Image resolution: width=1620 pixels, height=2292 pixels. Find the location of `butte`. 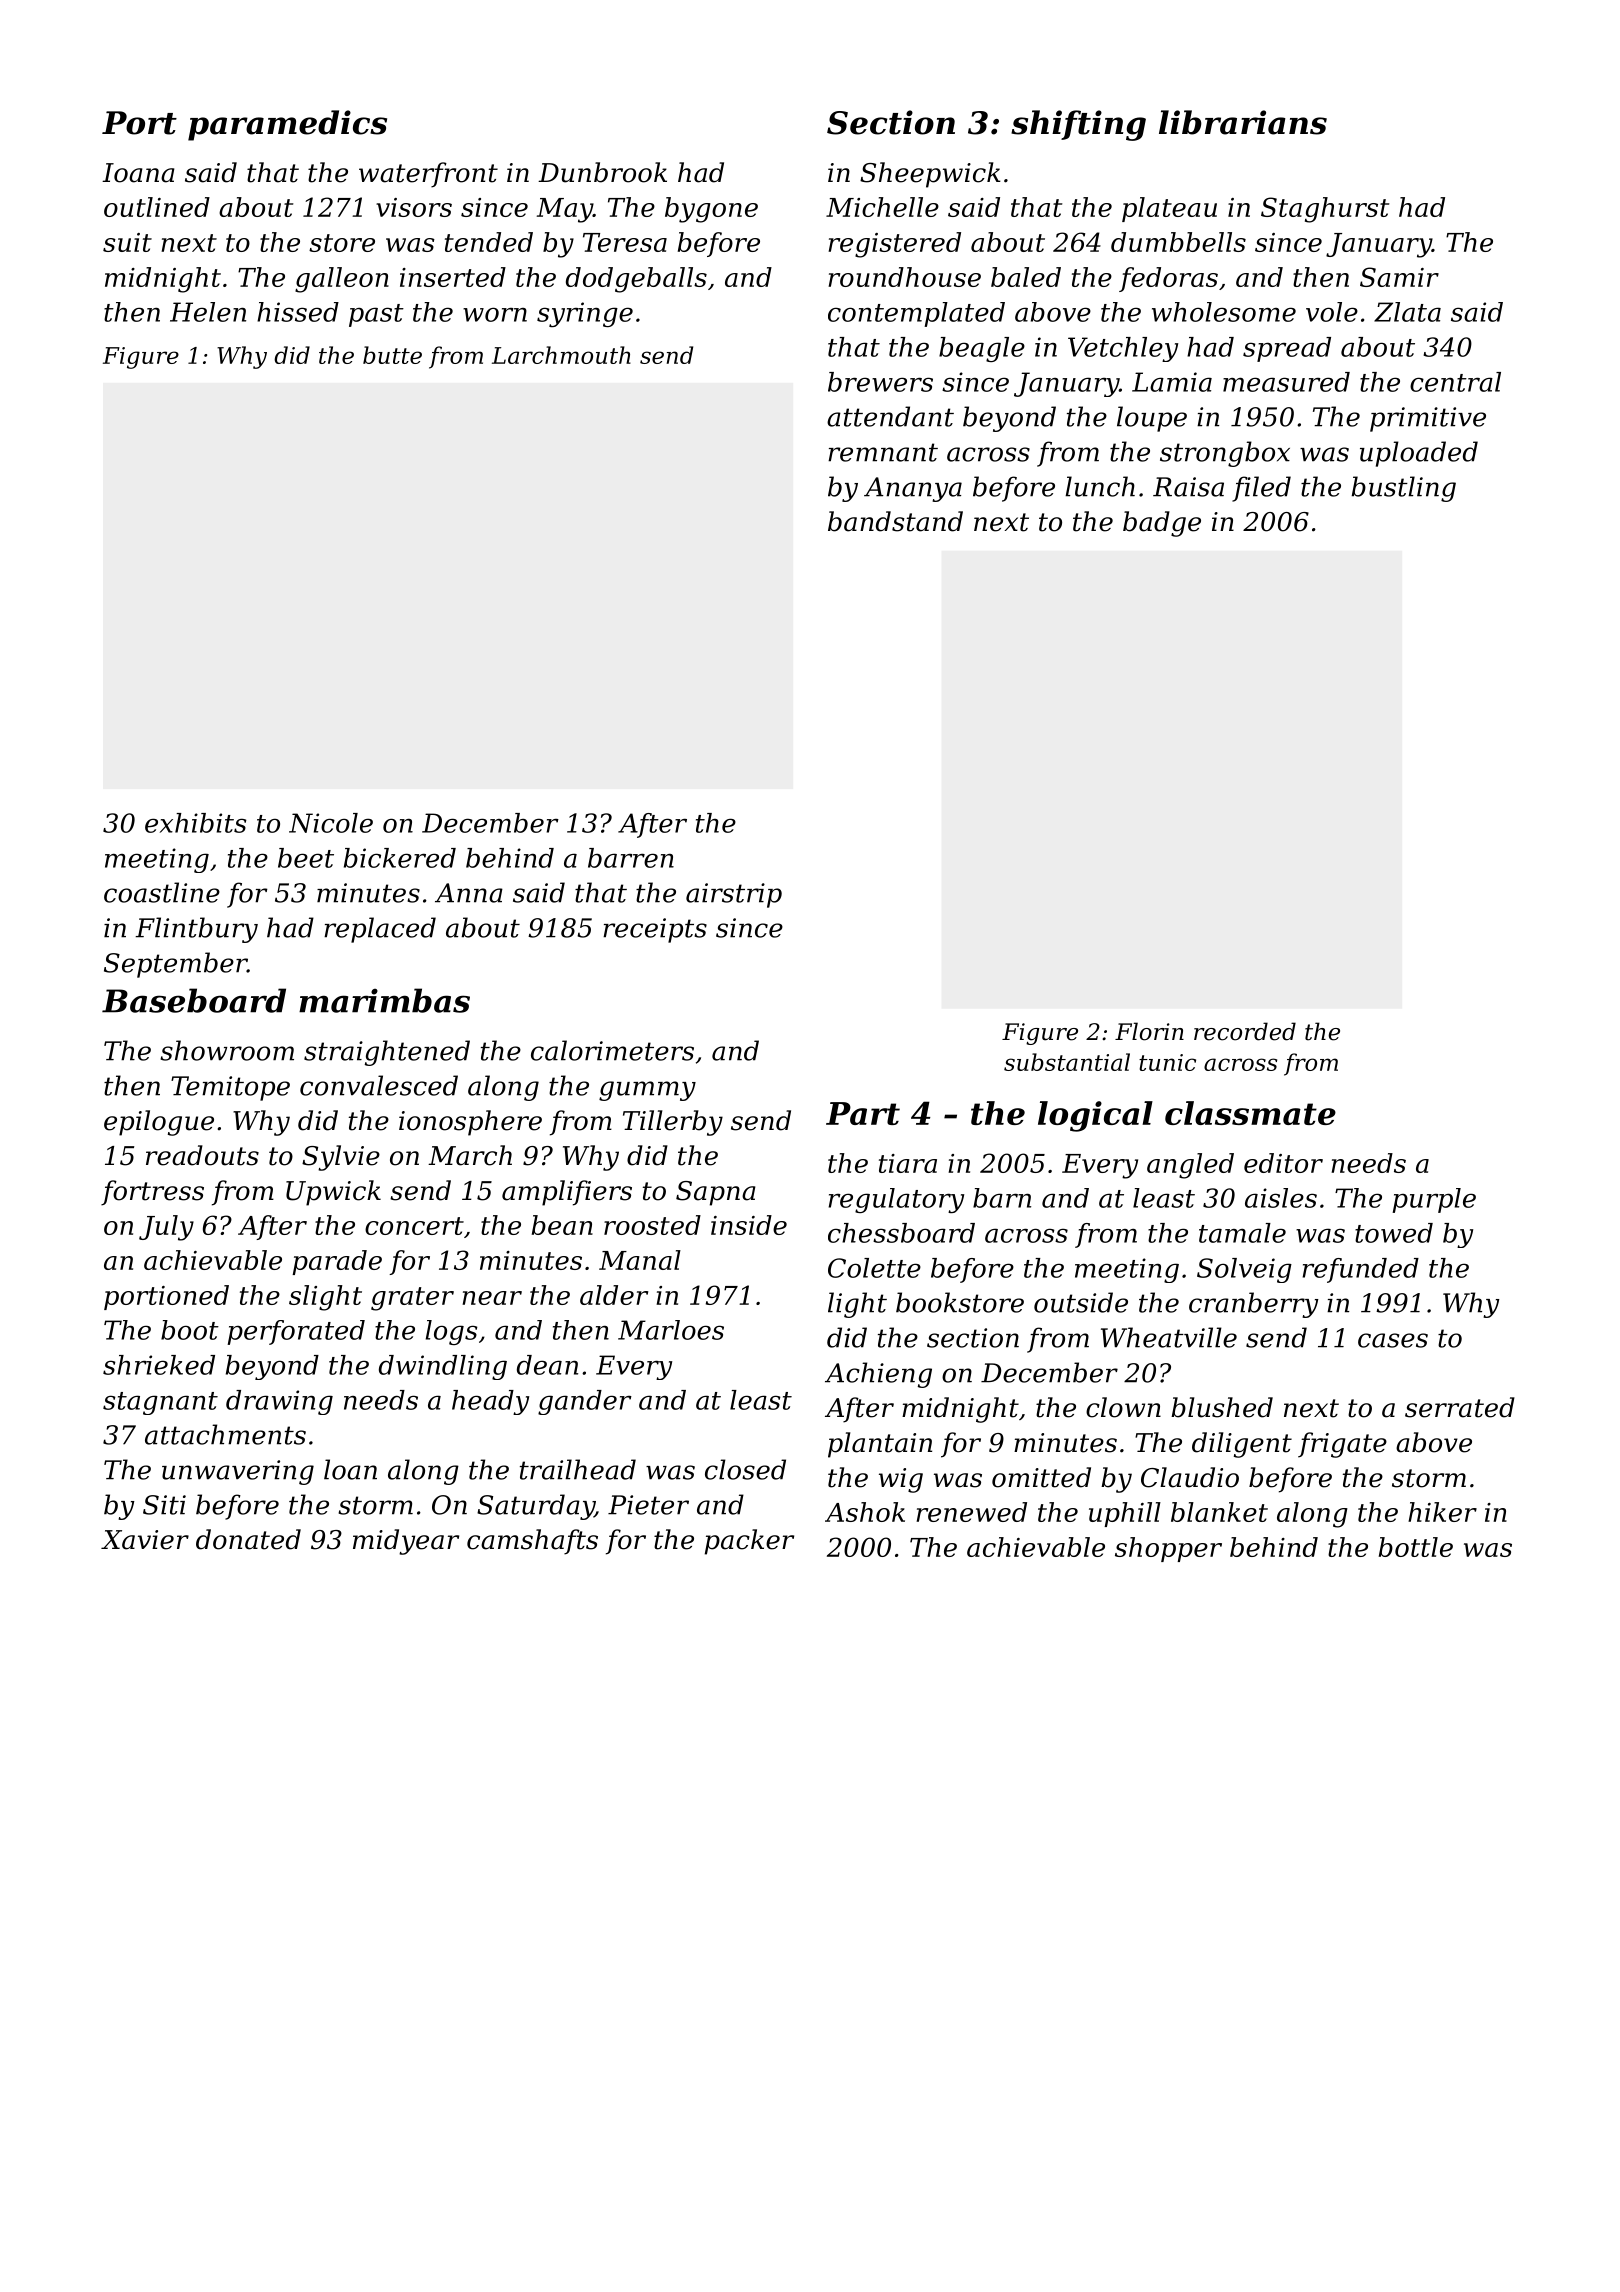

butte is located at coordinates (392, 355).
